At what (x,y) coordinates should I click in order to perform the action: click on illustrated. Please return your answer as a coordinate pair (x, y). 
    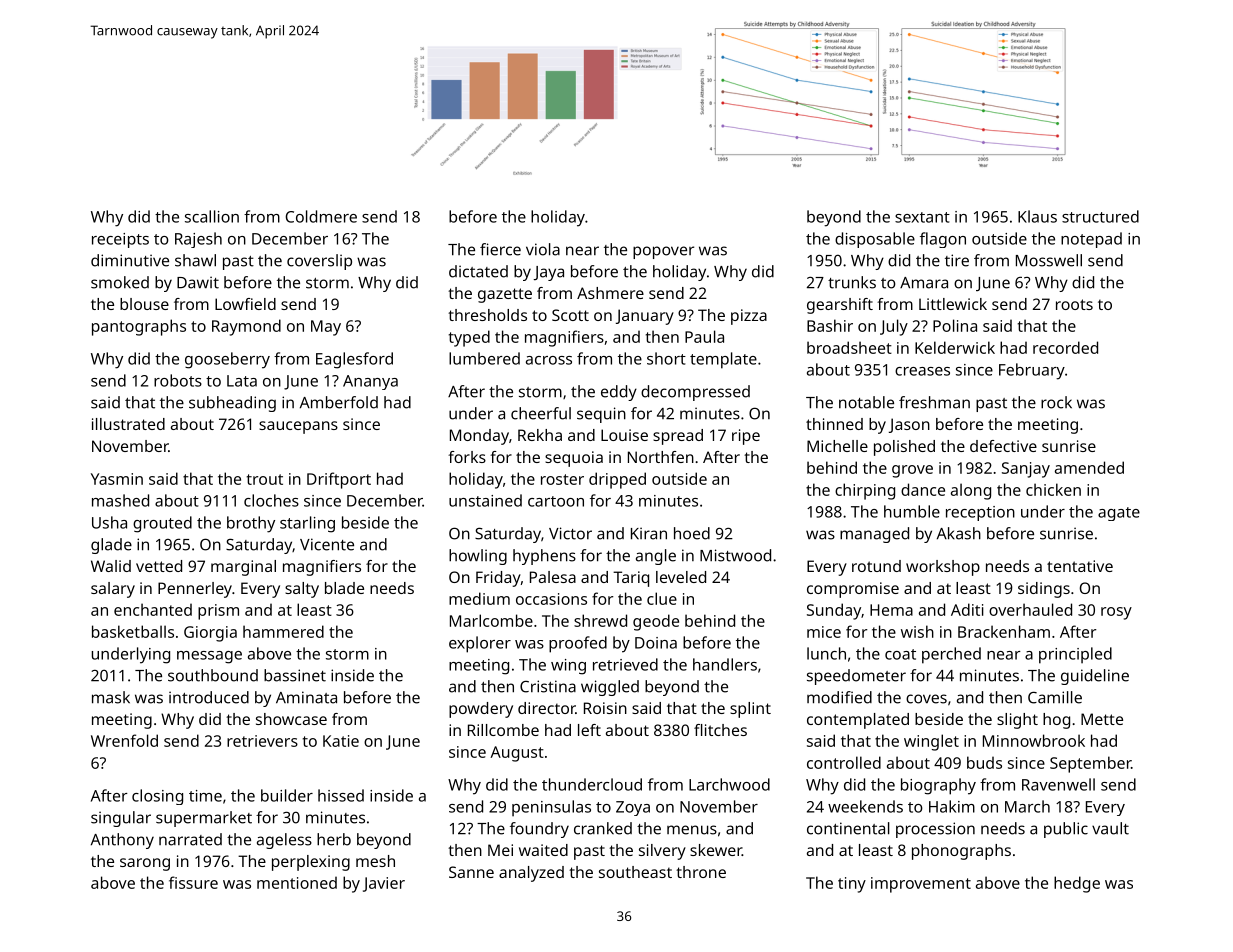
    Looking at the image, I should click on (128, 424).
